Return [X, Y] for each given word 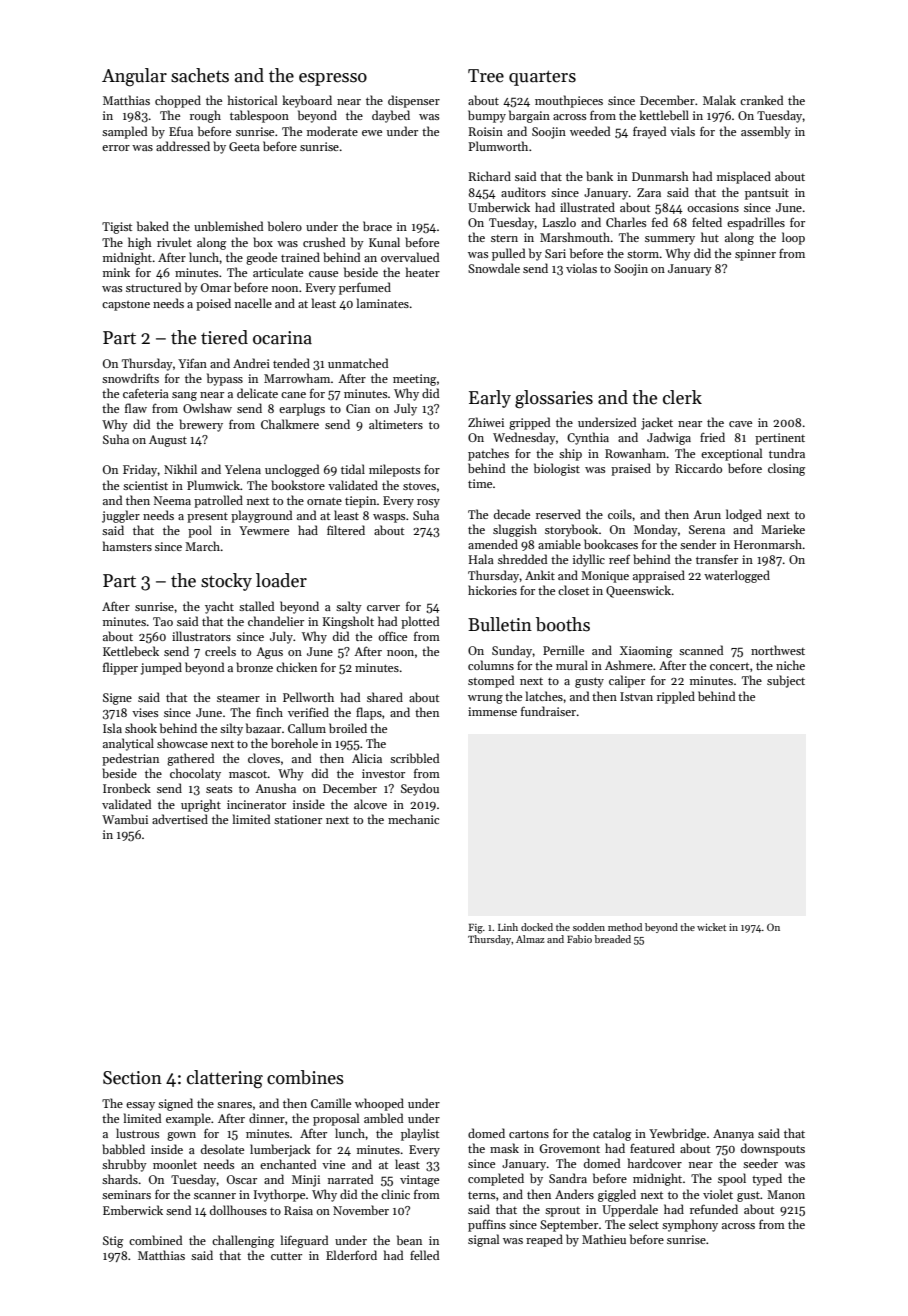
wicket [711, 927]
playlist [420, 1134]
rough [205, 116]
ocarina [282, 338]
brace [377, 226]
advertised [180, 819]
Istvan [636, 696]
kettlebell [664, 115]
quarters [542, 78]
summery [670, 240]
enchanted [288, 1164]
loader [281, 580]
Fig [476, 929]
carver [383, 608]
